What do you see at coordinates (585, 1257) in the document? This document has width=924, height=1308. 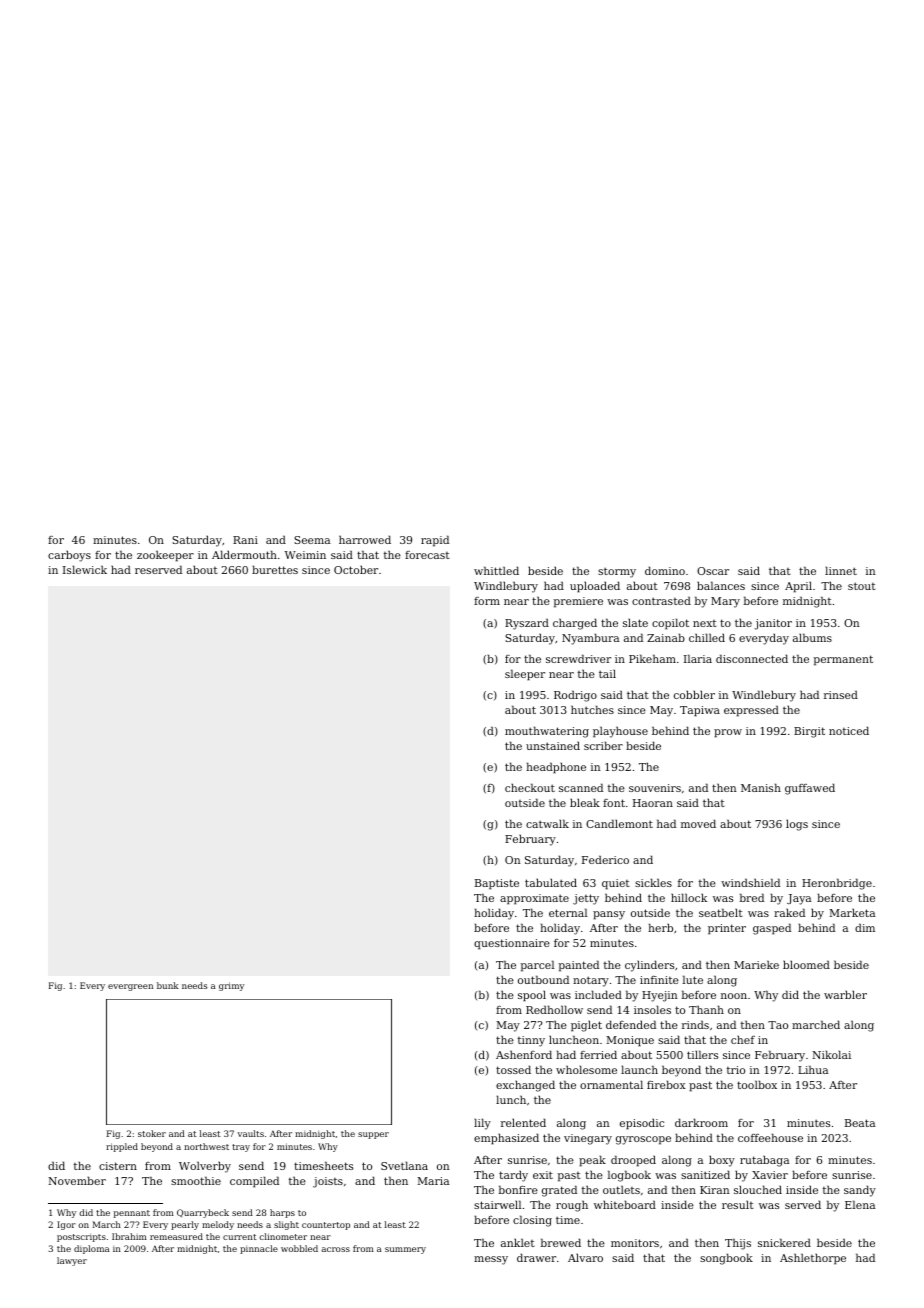 I see `Alvaro` at bounding box center [585, 1257].
